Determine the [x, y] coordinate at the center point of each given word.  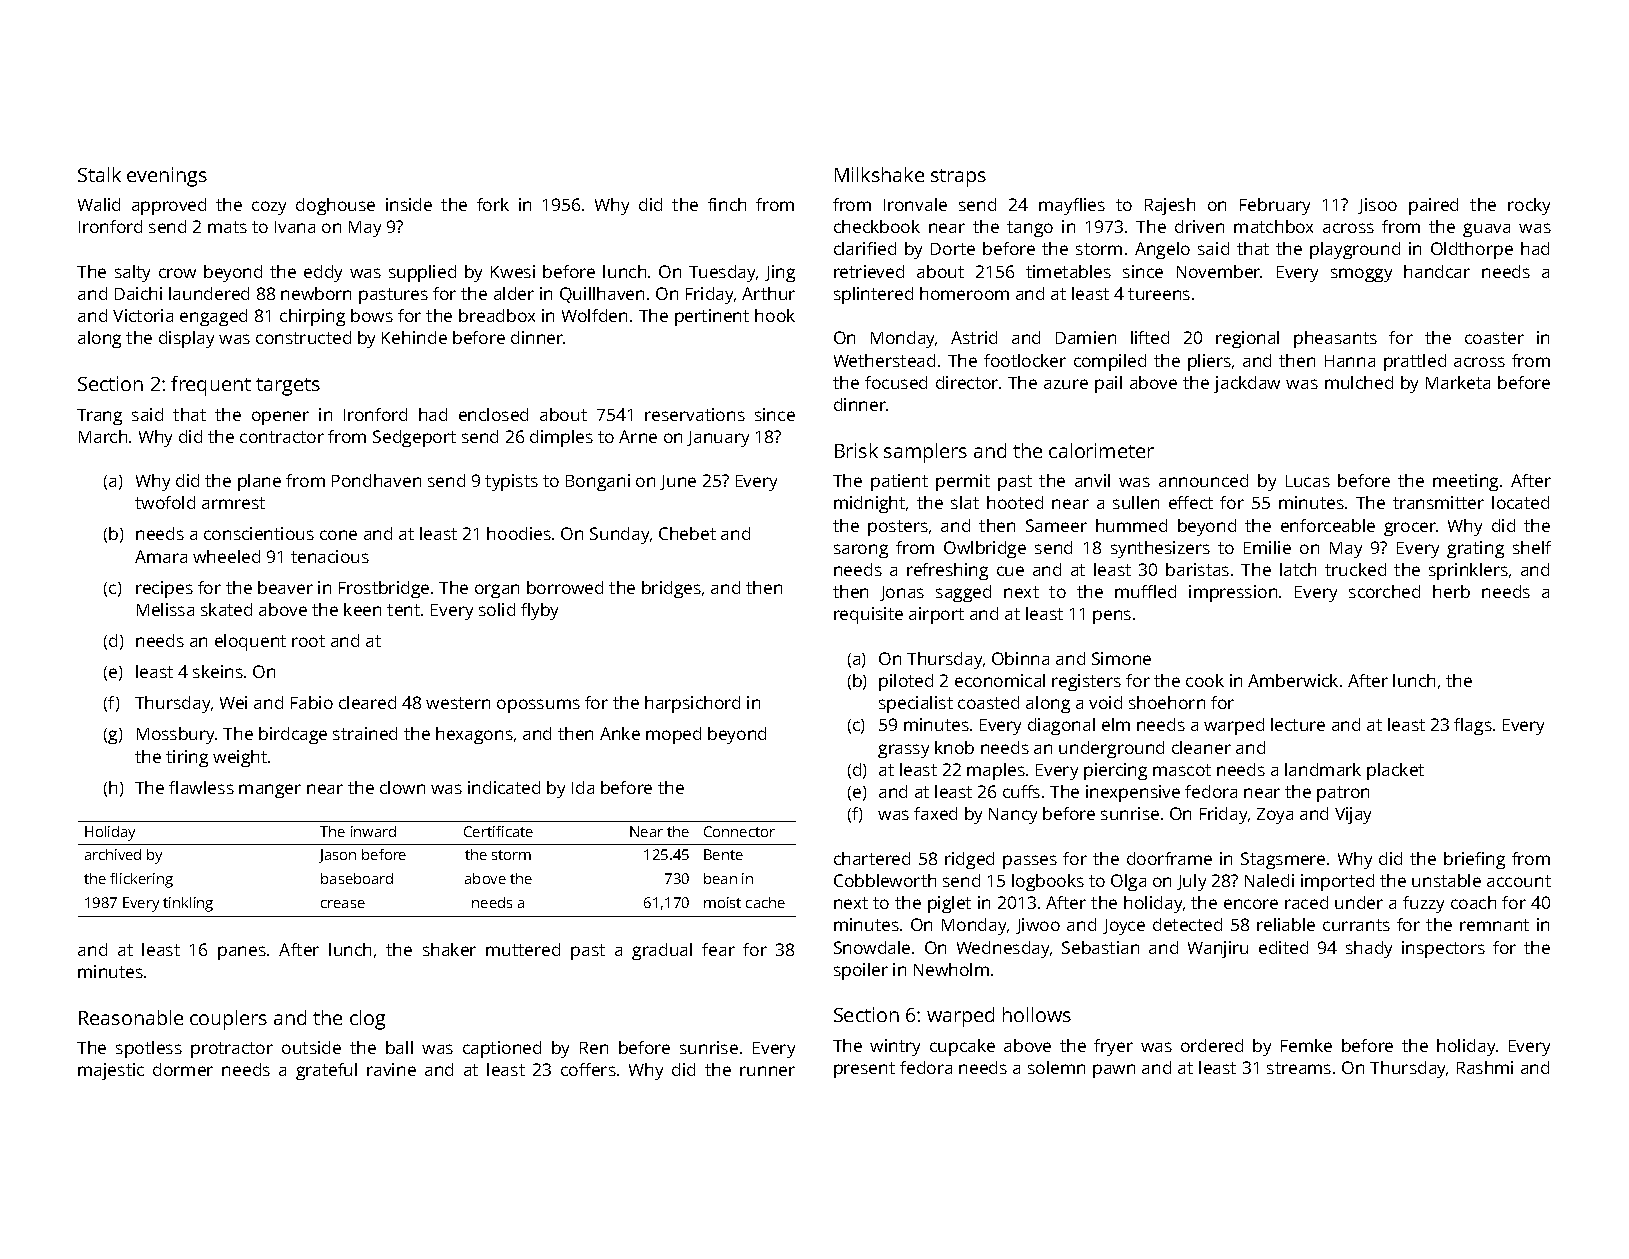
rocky [1529, 206]
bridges [671, 589]
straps [958, 178]
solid [497, 609]
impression [1233, 593]
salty [132, 273]
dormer [183, 1069]
